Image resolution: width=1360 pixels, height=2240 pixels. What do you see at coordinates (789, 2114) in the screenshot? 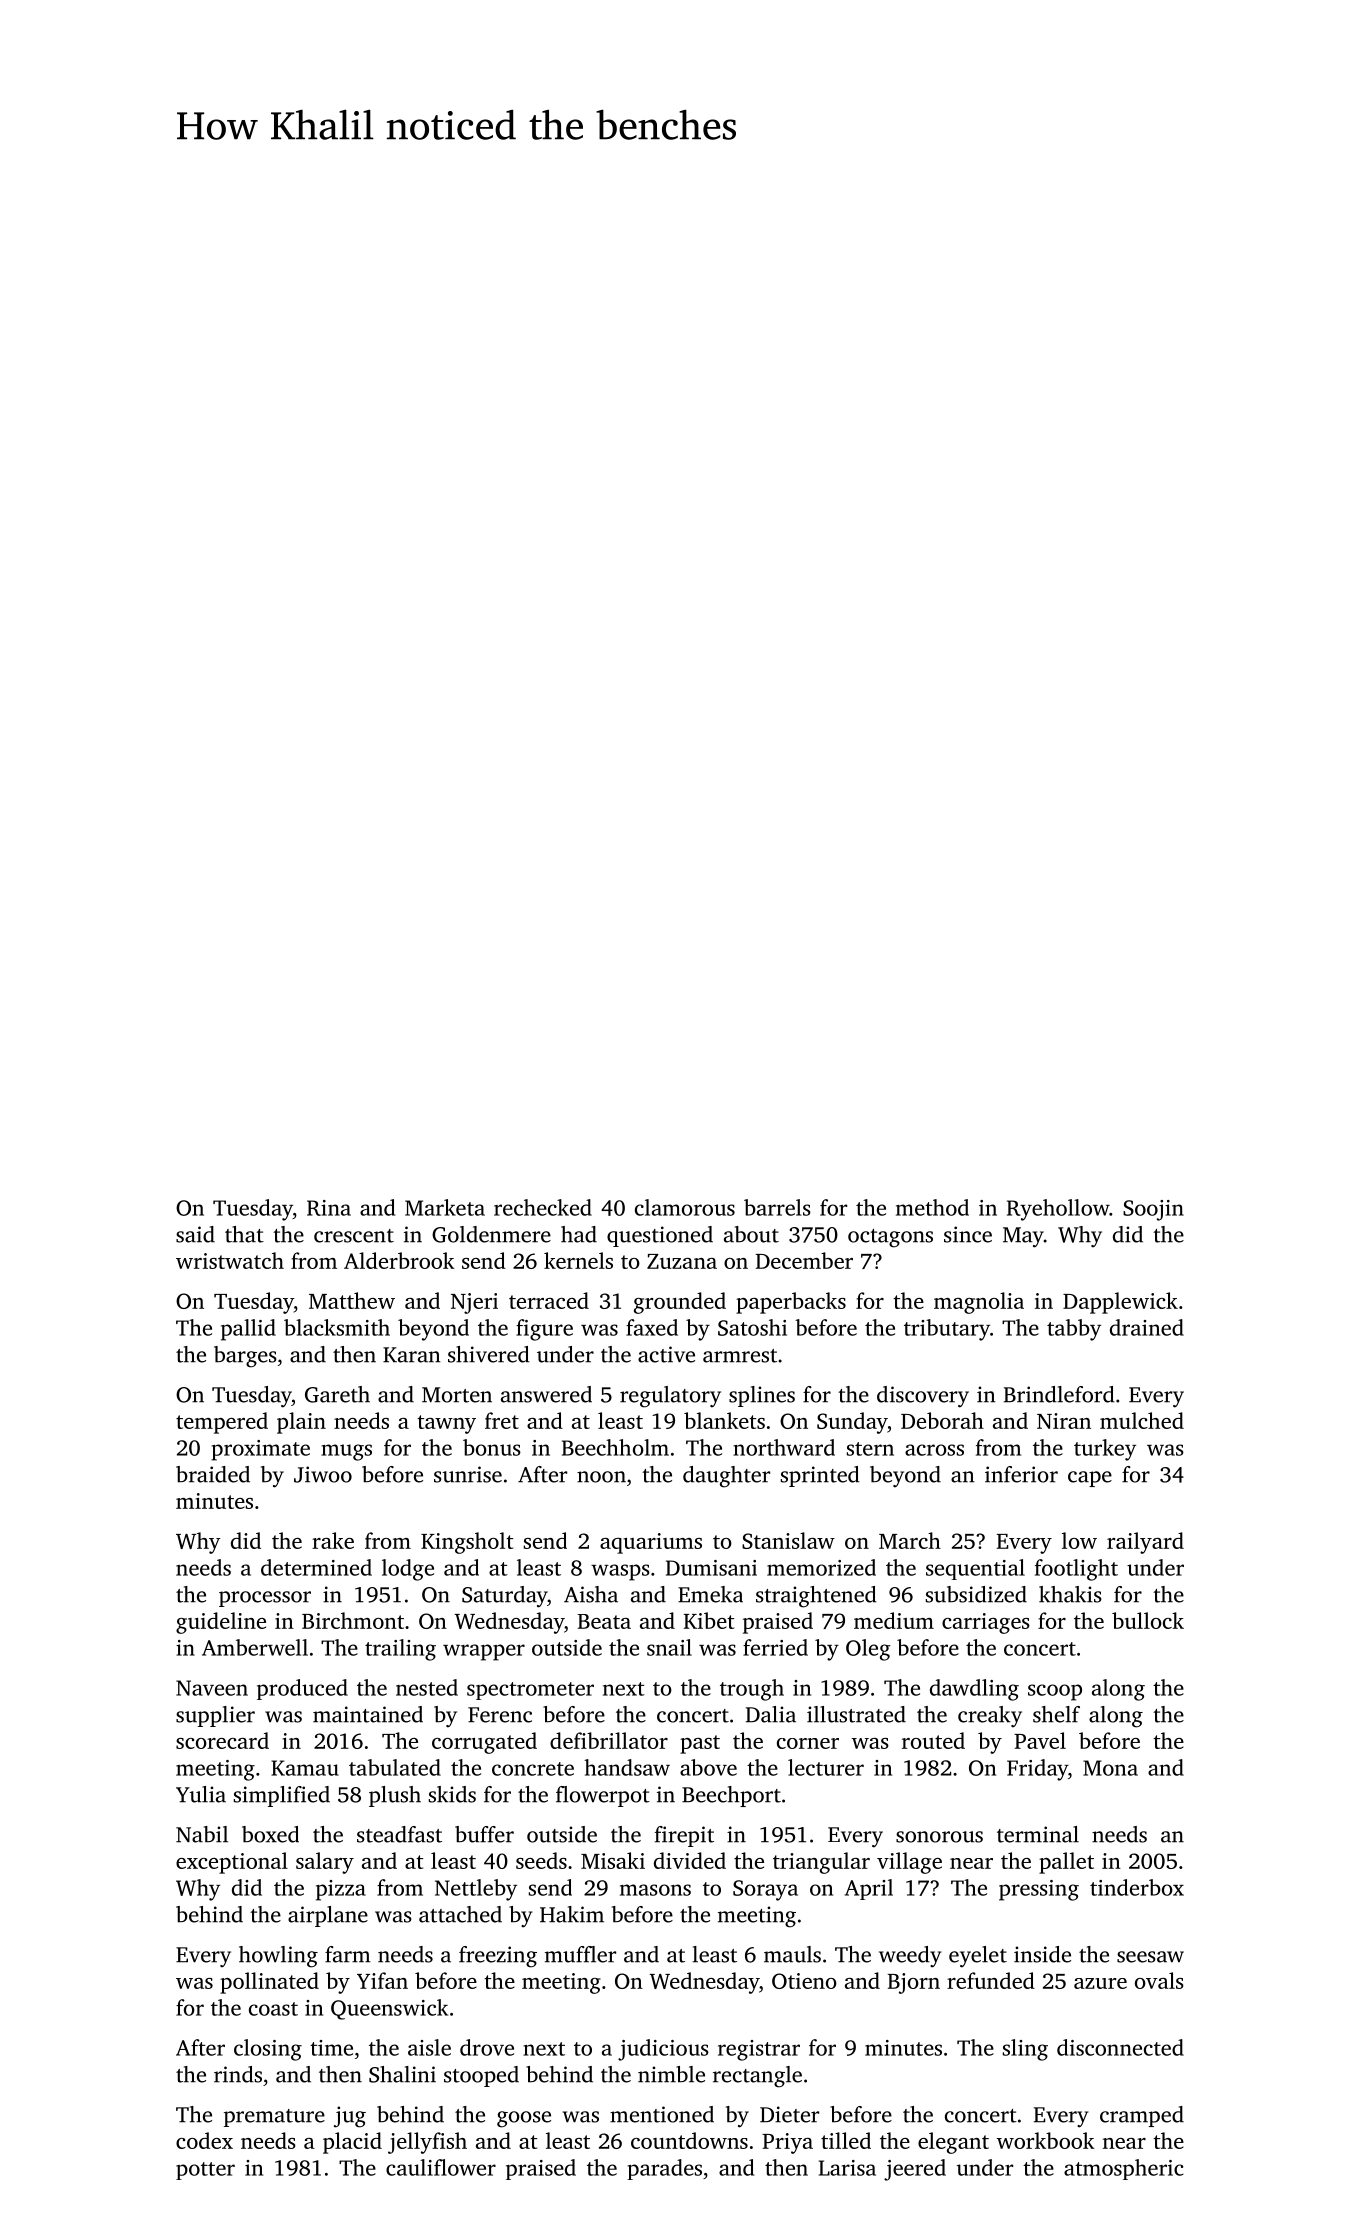
I see `Dieter` at bounding box center [789, 2114].
